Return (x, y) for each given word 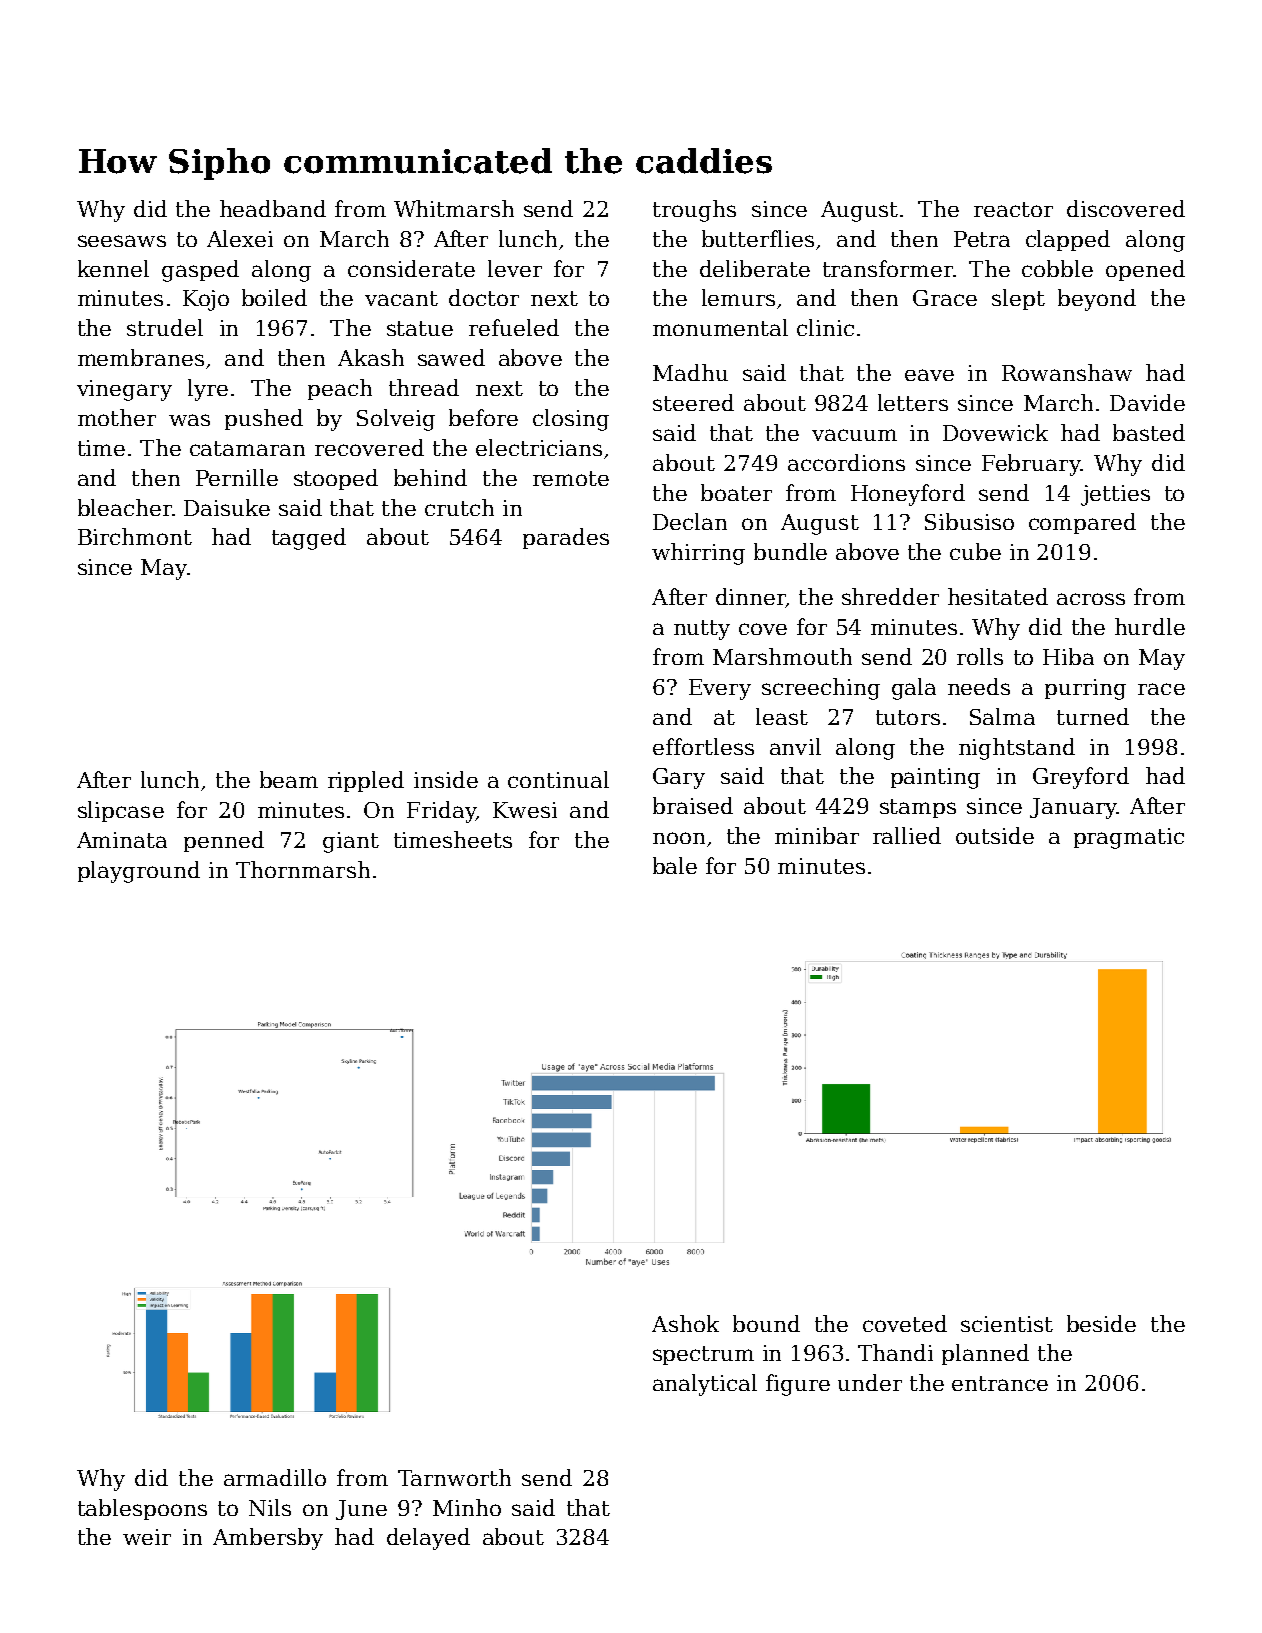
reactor (1013, 209)
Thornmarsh (303, 869)
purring (1085, 689)
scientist (1007, 1324)
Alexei (240, 238)
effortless (703, 746)
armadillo (275, 1477)
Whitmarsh (454, 208)
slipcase (121, 811)
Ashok (685, 1323)
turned (1093, 716)
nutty (702, 630)
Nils (270, 1507)
